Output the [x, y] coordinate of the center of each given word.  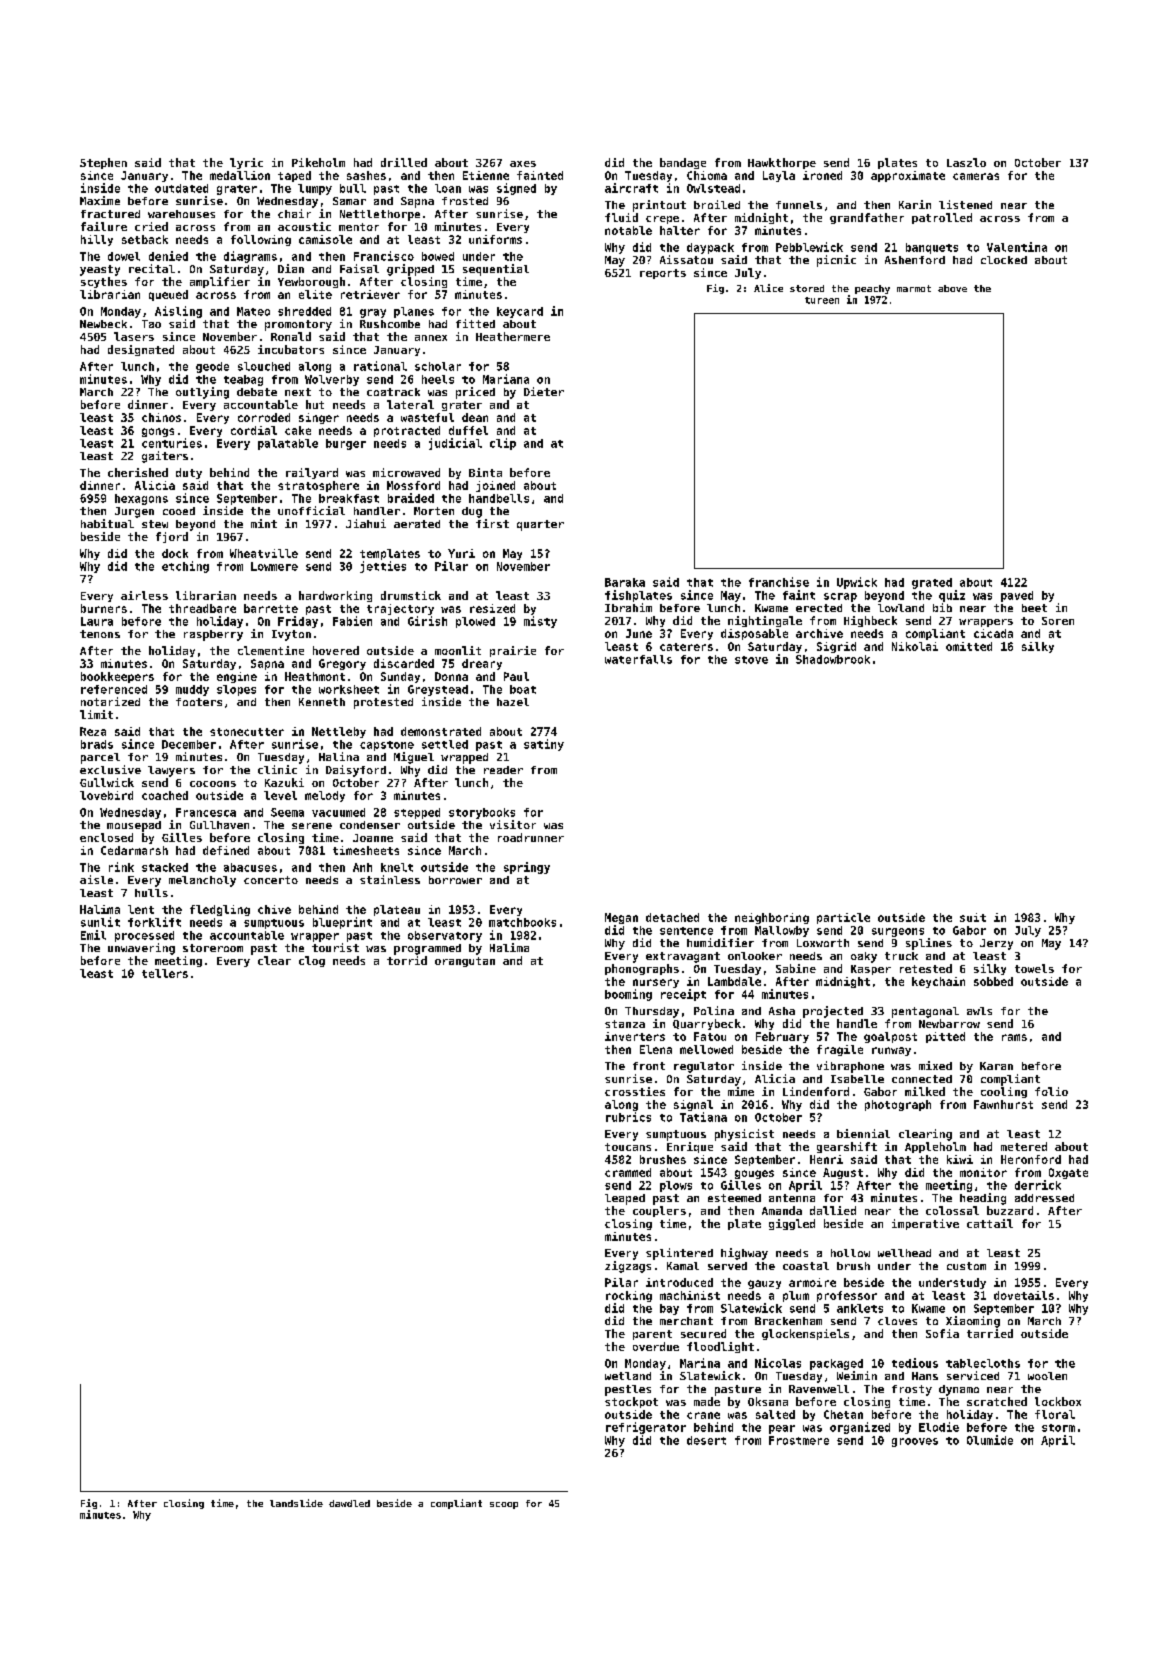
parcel [100, 758]
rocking [629, 1296]
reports [663, 274]
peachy [872, 289]
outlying [202, 393]
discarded [404, 663]
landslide [296, 1503]
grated [932, 583]
